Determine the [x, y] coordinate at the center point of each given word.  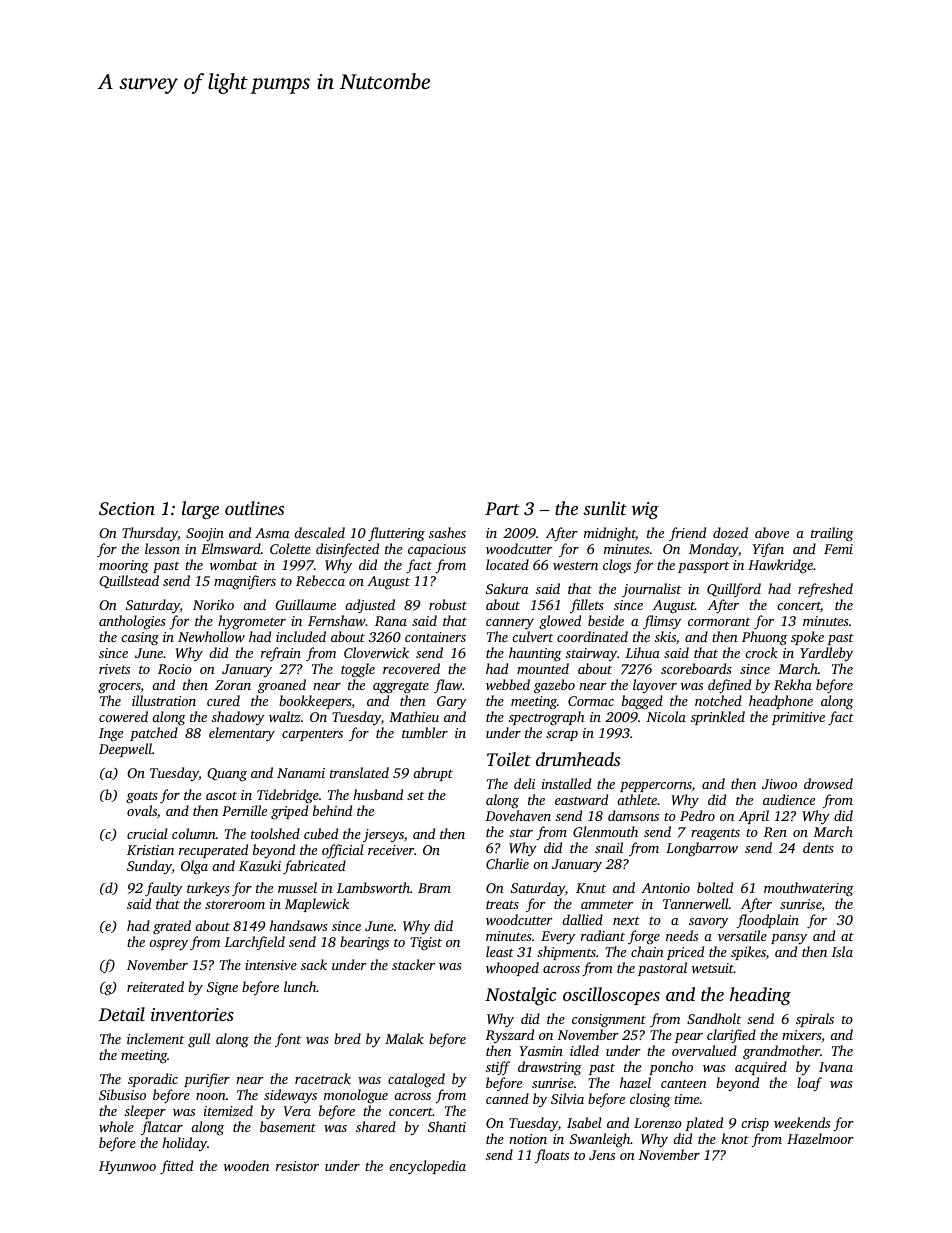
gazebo [554, 686]
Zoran [233, 685]
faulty [164, 889]
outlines [254, 508]
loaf [809, 1084]
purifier [207, 1080]
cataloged [416, 1080]
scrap [562, 736]
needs [682, 935]
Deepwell [125, 750]
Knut [591, 888]
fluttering [396, 534]
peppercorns [656, 787]
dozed [730, 532]
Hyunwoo [127, 1168]
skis [665, 636]
